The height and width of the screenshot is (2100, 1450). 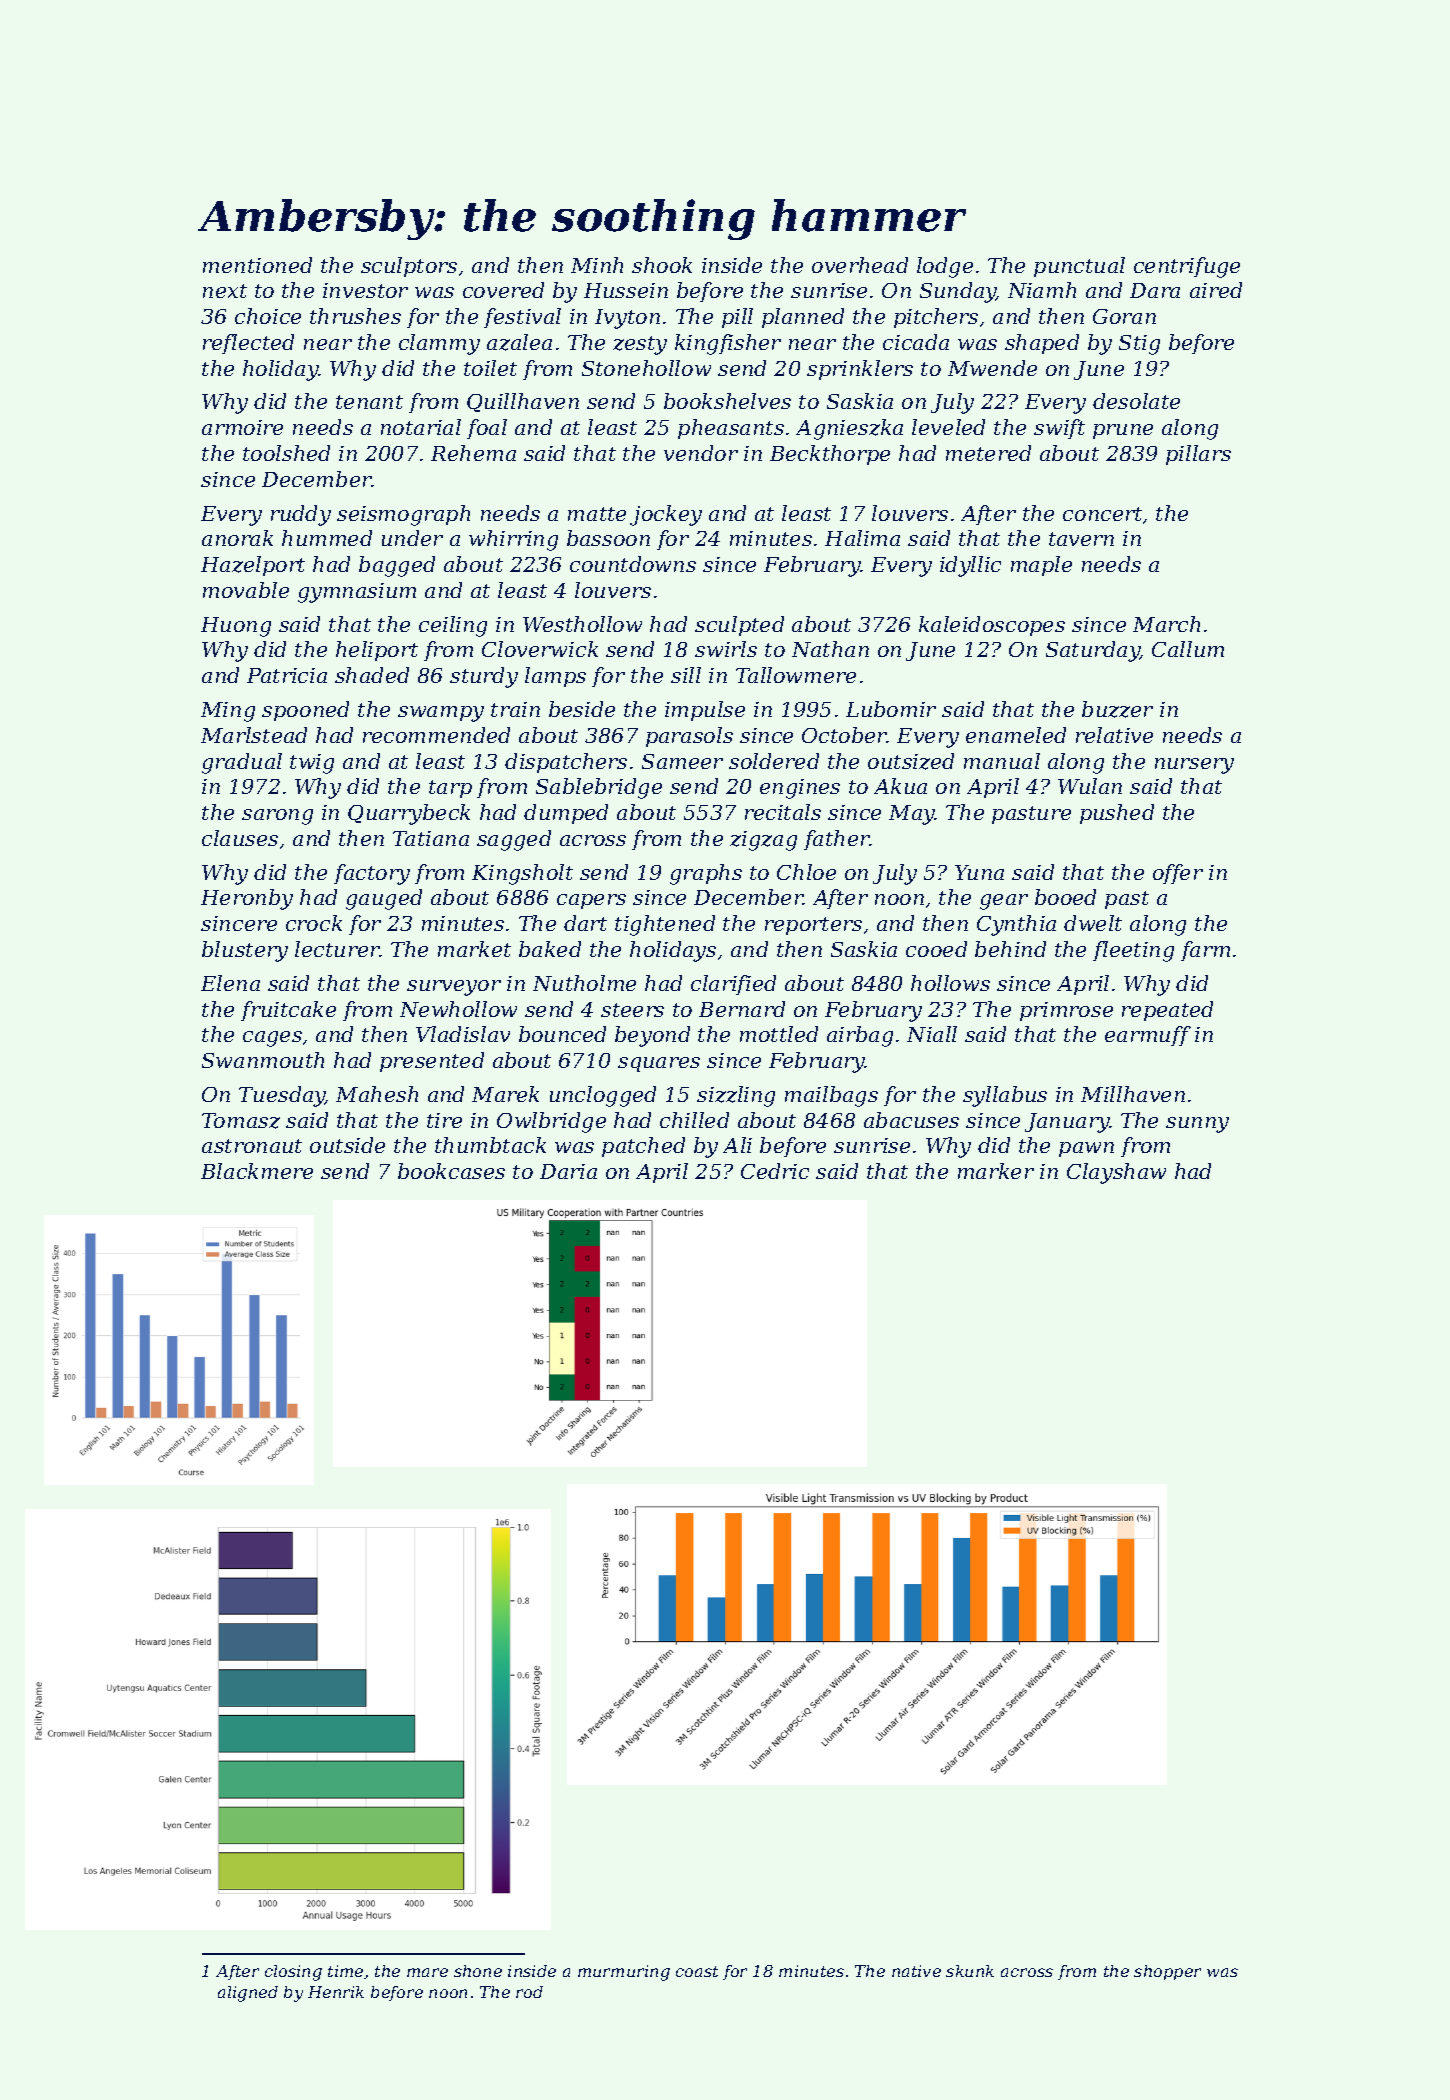 What do you see at coordinates (945, 267) in the screenshot?
I see `lodge` at bounding box center [945, 267].
